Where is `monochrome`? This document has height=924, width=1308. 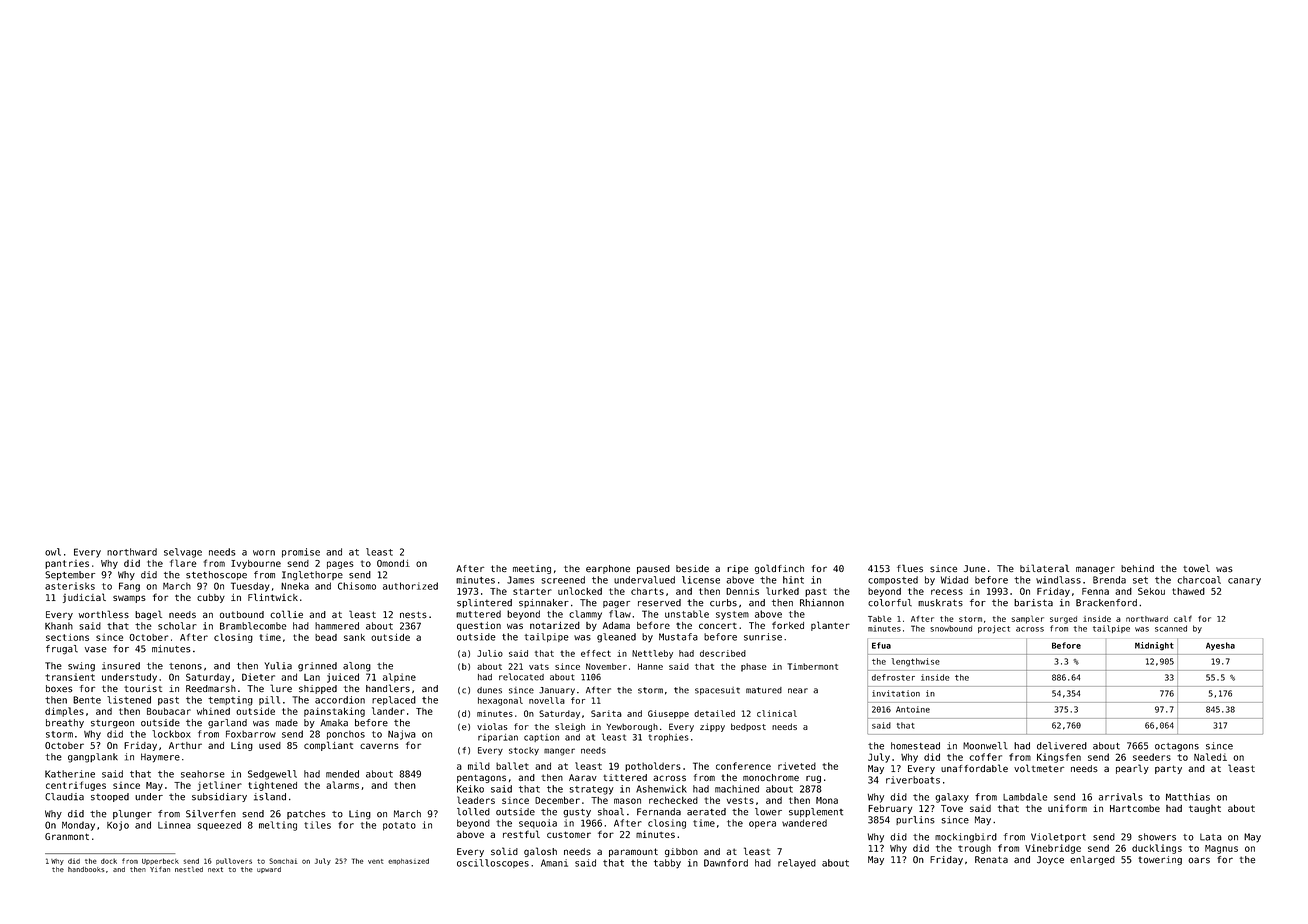
monochrome is located at coordinates (771, 777).
